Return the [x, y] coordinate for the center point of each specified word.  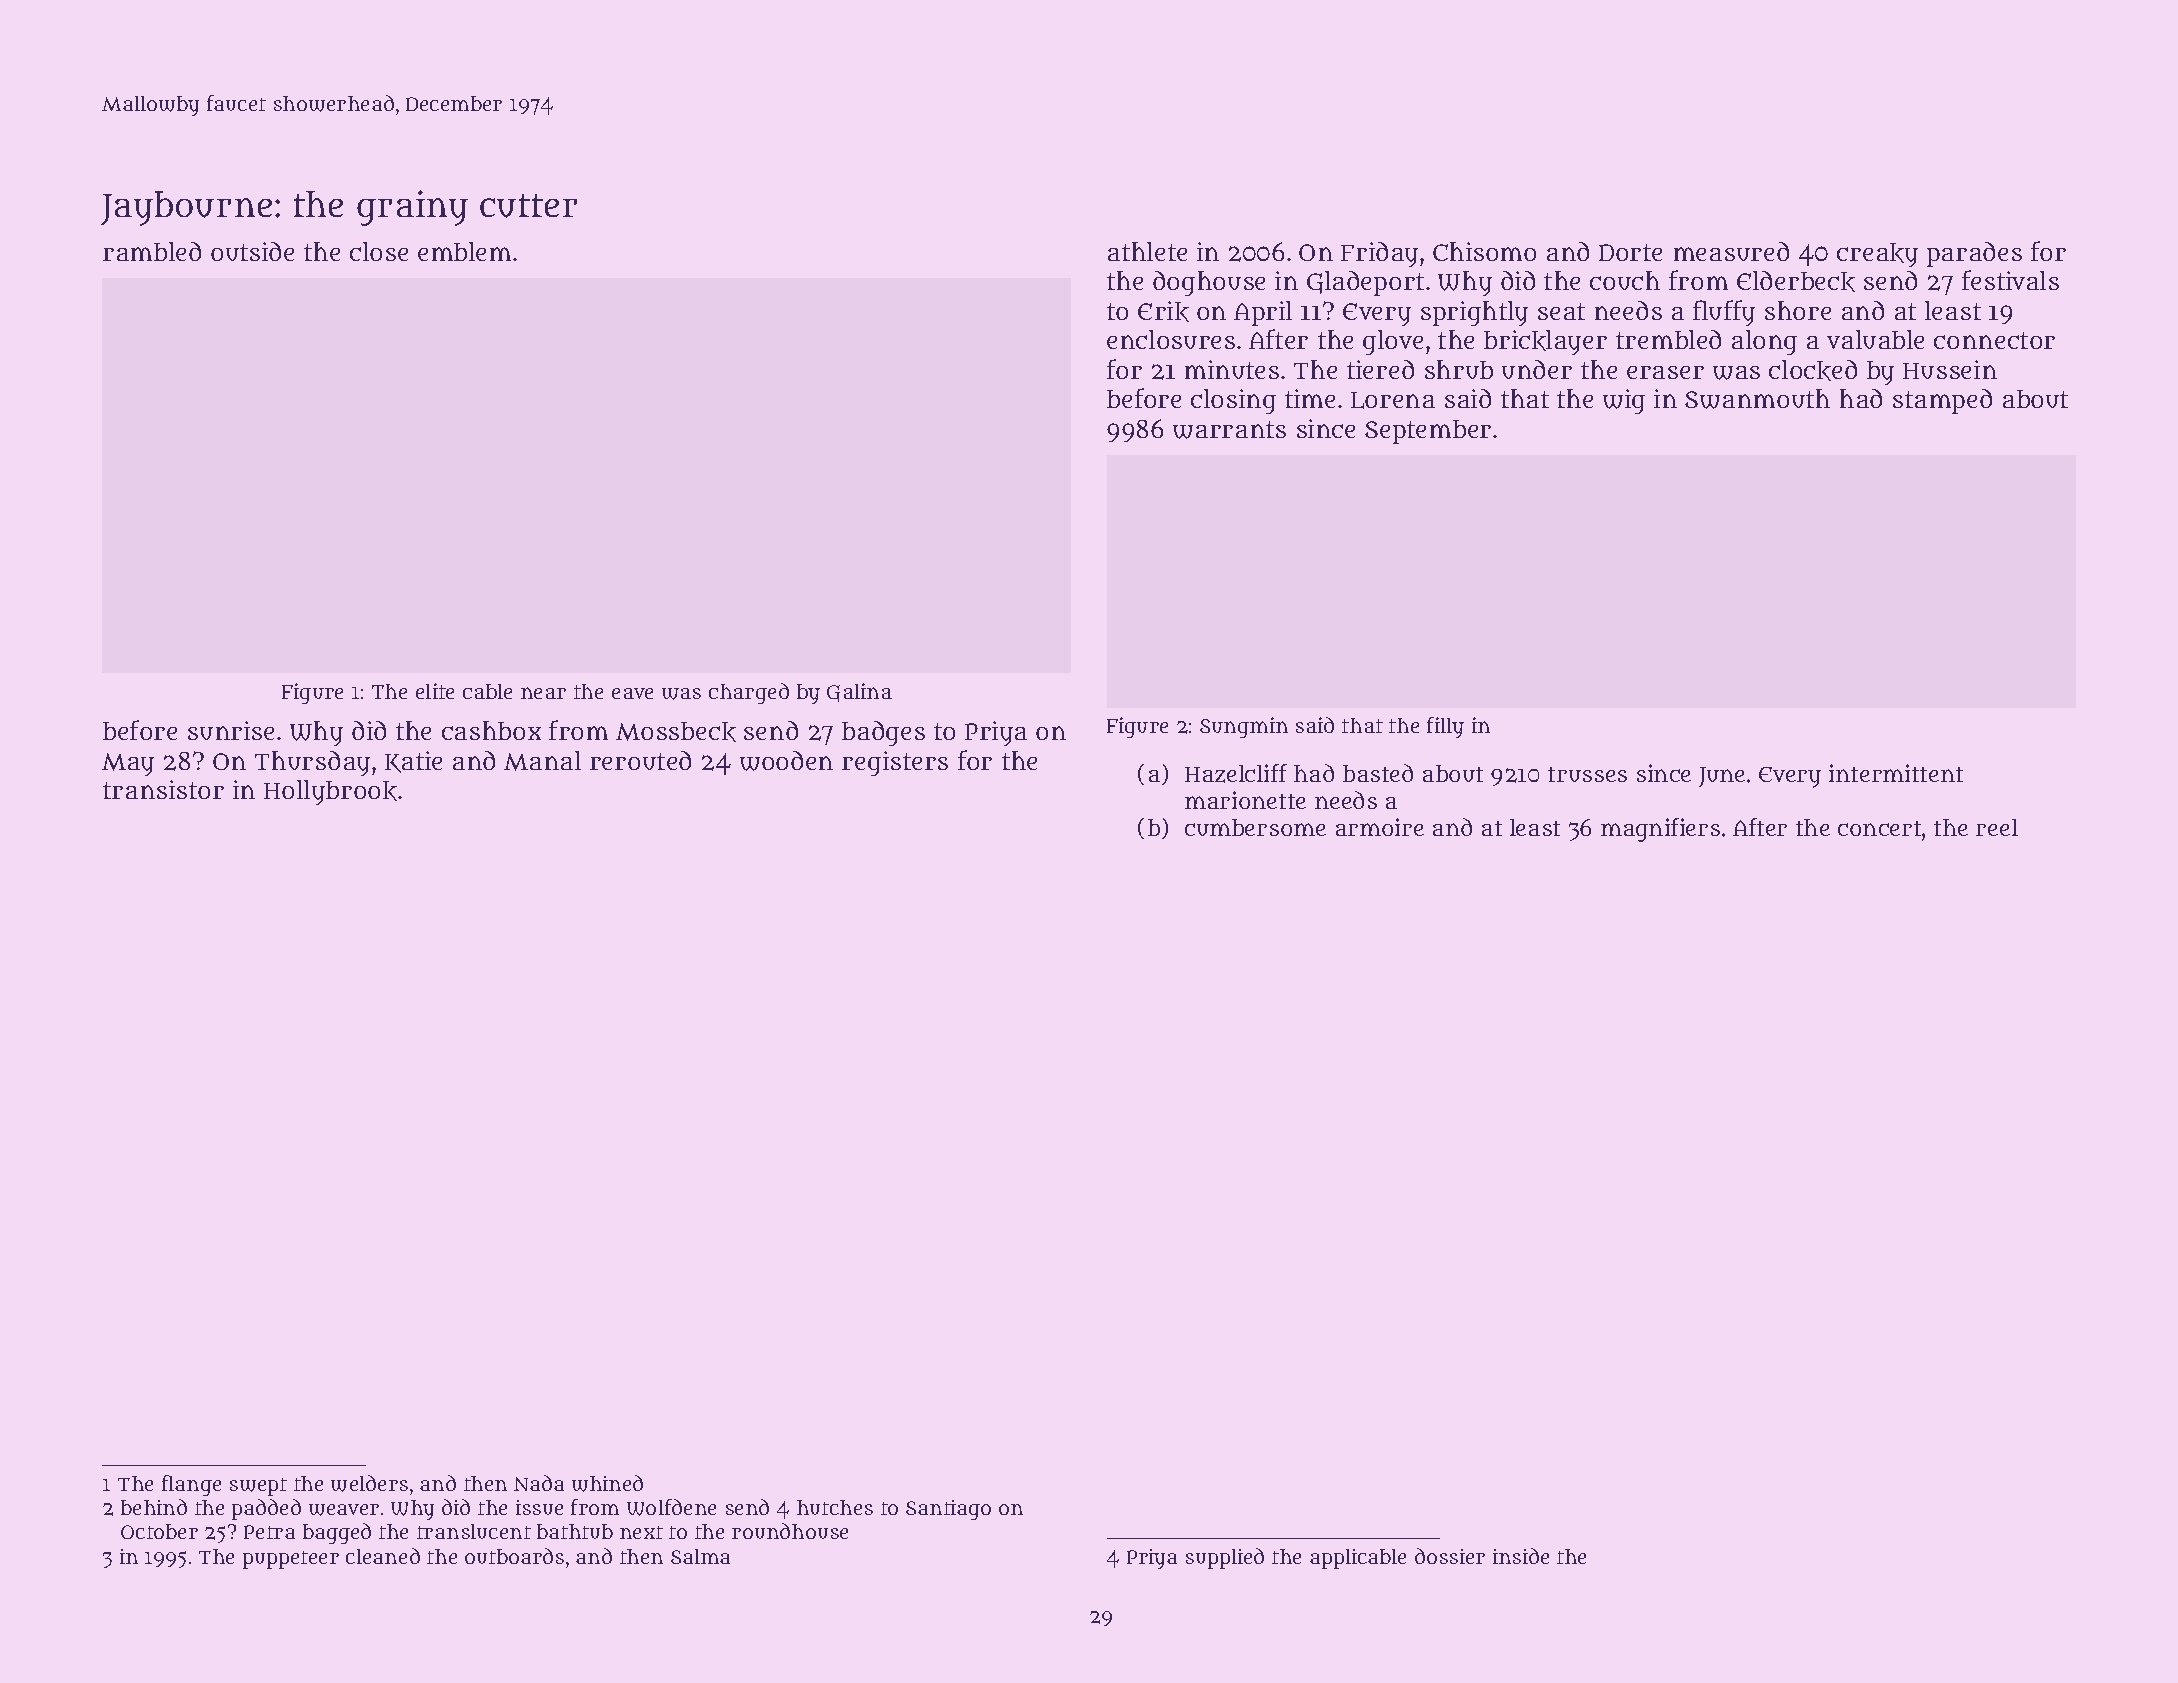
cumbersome [1255, 827]
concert [1879, 828]
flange [191, 1485]
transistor [163, 789]
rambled [152, 251]
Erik [1163, 311]
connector [1994, 340]
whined [607, 1483]
